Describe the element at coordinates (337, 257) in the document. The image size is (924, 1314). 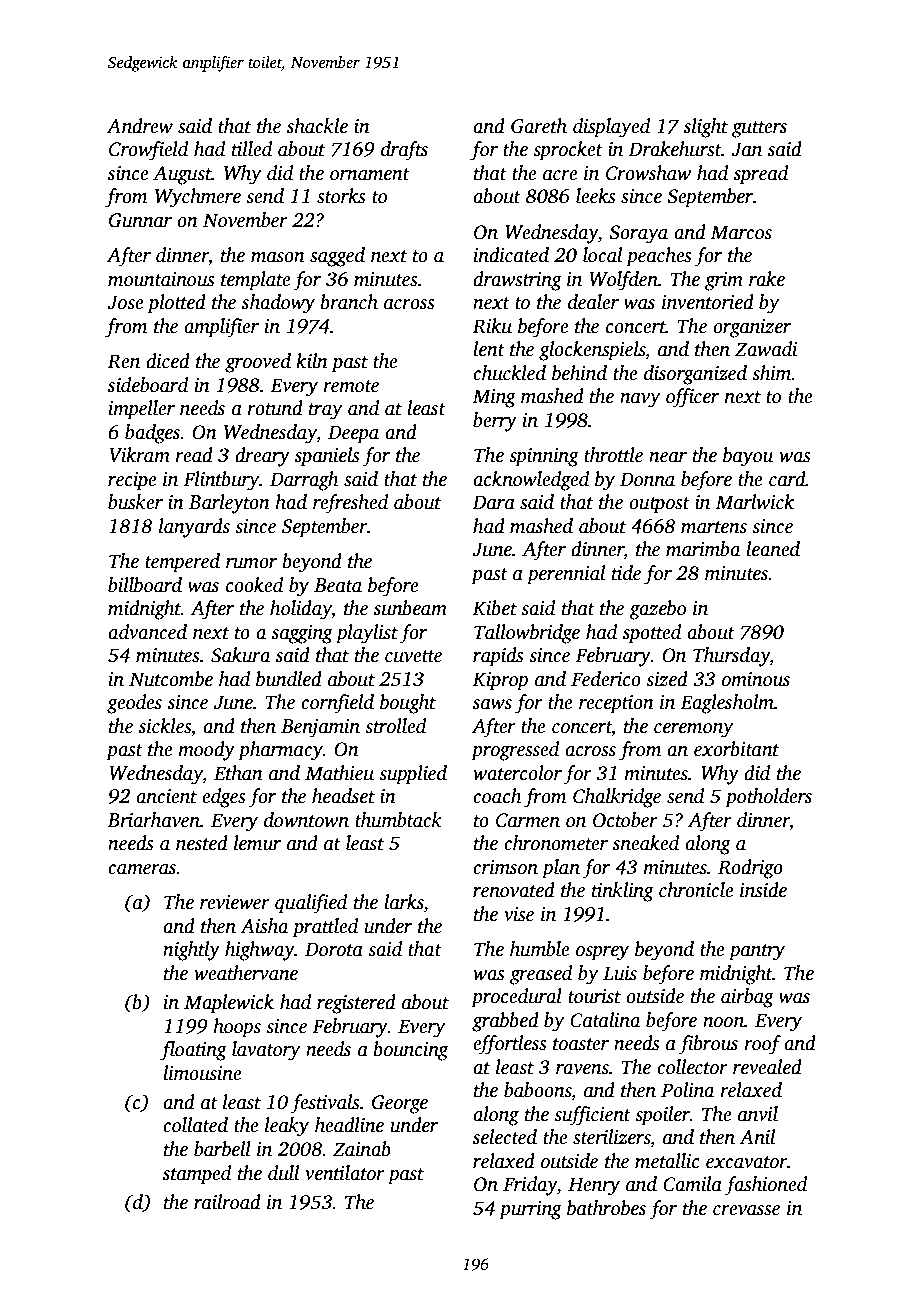
I see `sagged` at that location.
